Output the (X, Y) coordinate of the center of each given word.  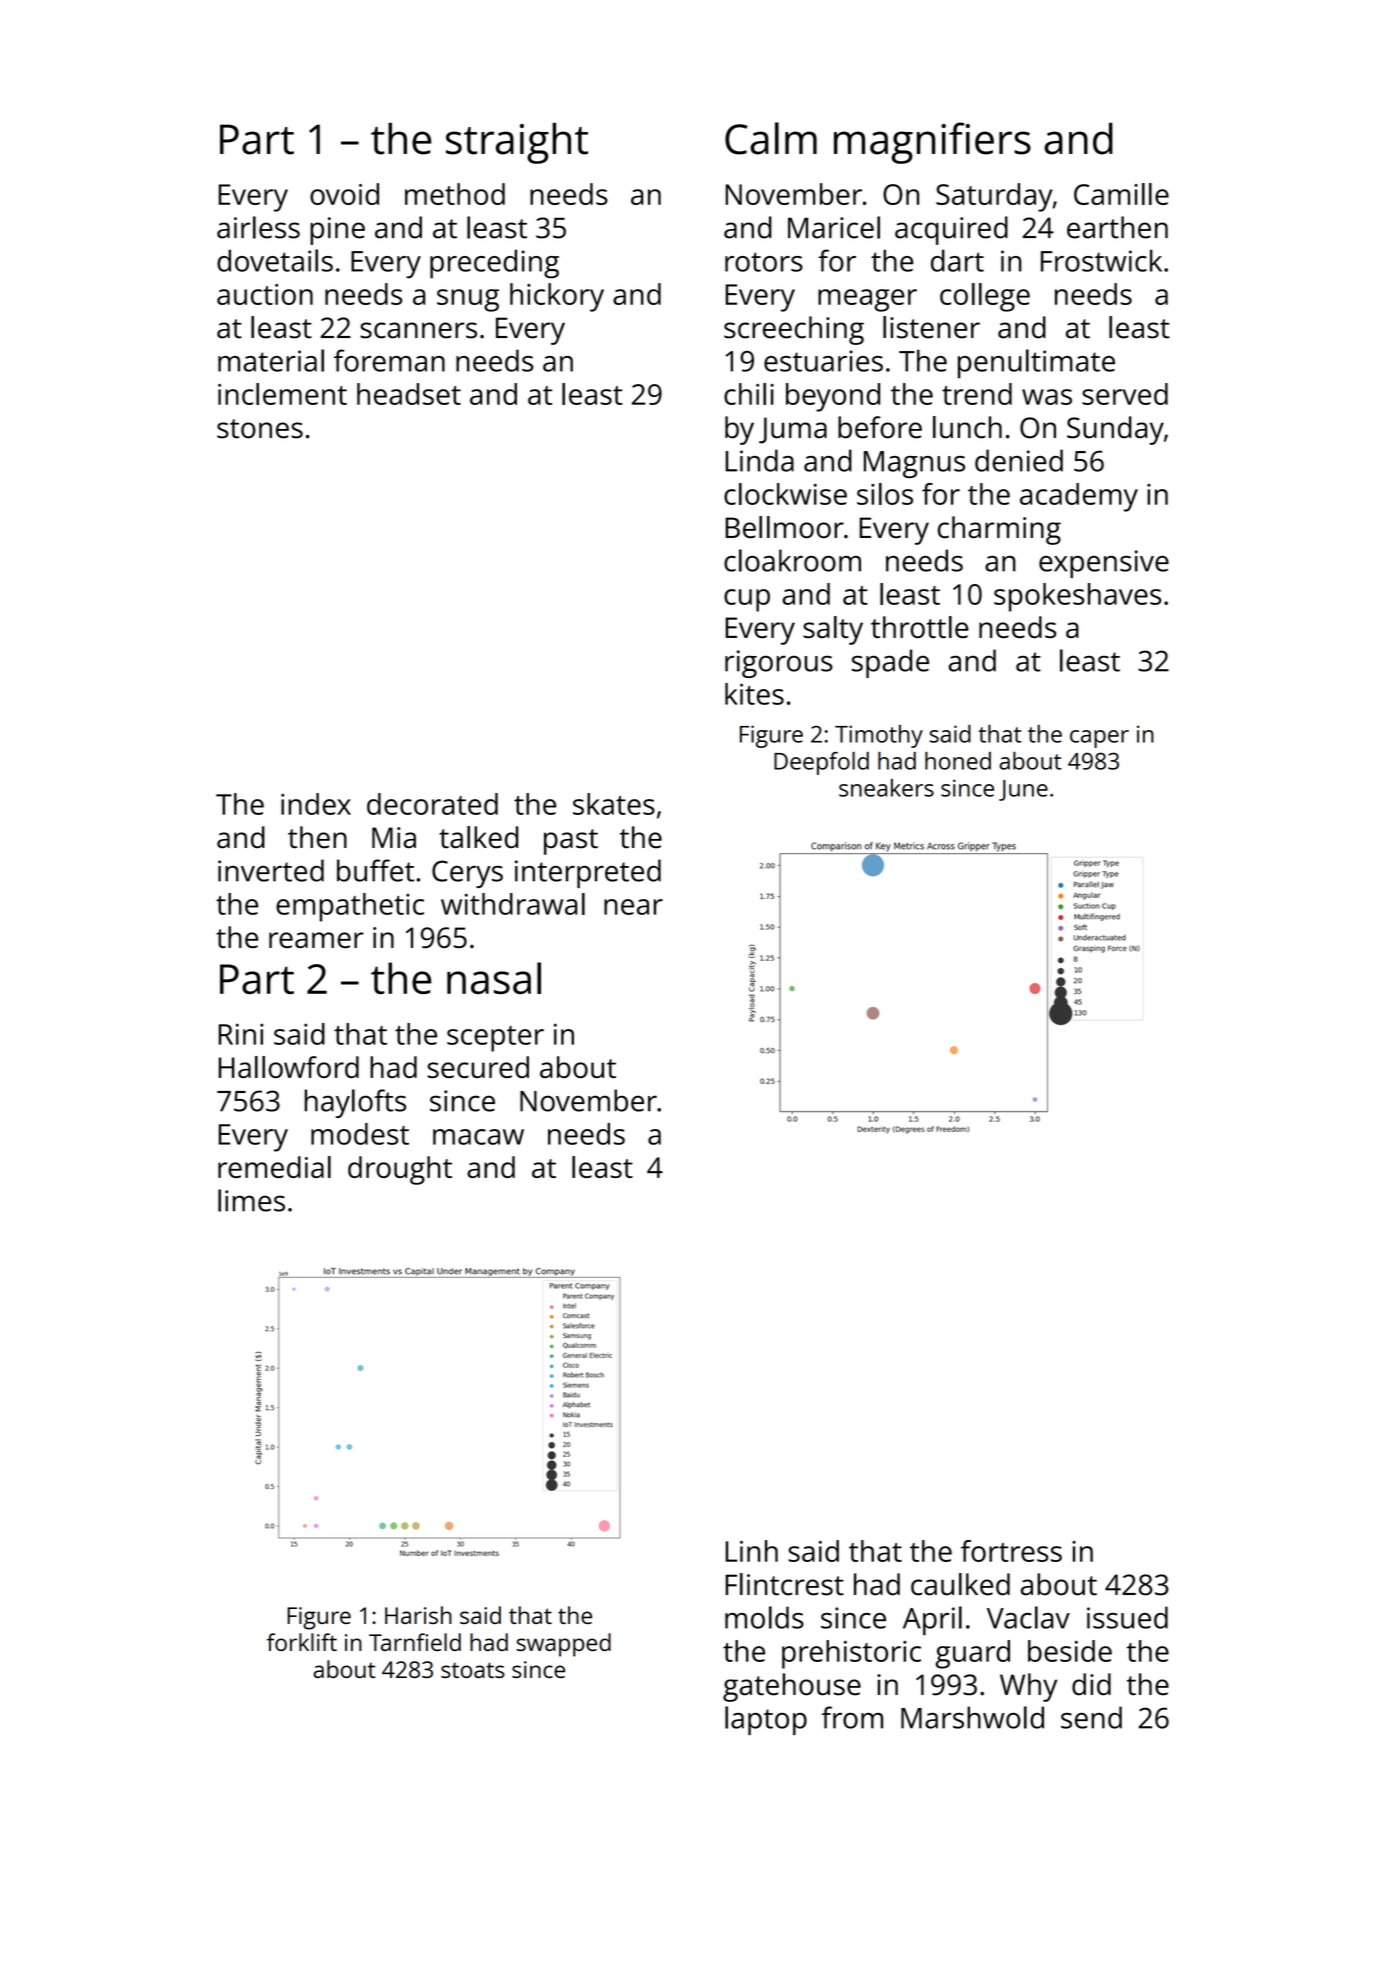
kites (754, 694)
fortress (1011, 1551)
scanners (418, 330)
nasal (494, 978)
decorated (432, 804)
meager (867, 300)
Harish (418, 1615)
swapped (563, 1645)
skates (614, 804)
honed (958, 761)
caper (1099, 739)
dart (957, 260)
